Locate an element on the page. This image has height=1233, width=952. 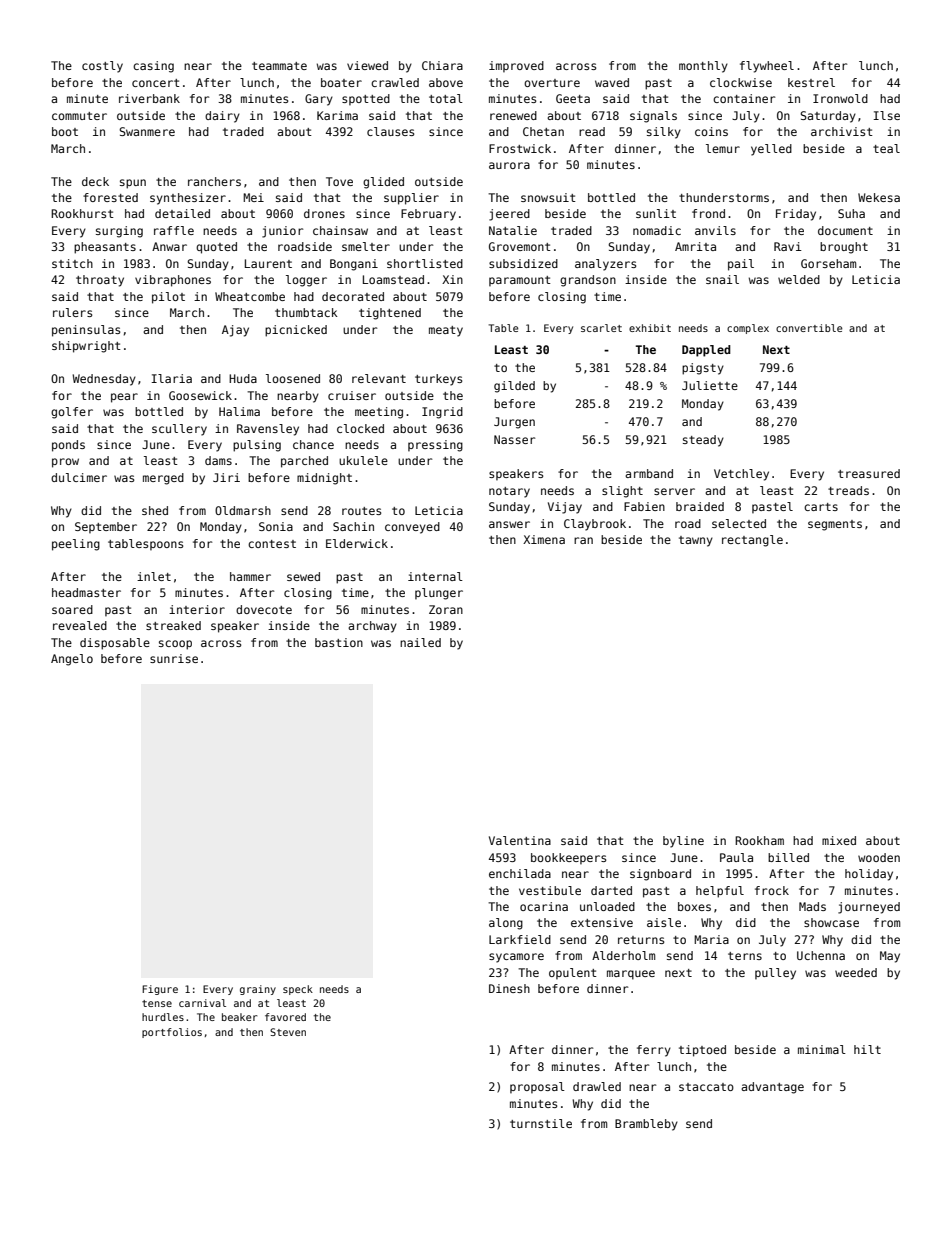
turkeys is located at coordinates (438, 380).
